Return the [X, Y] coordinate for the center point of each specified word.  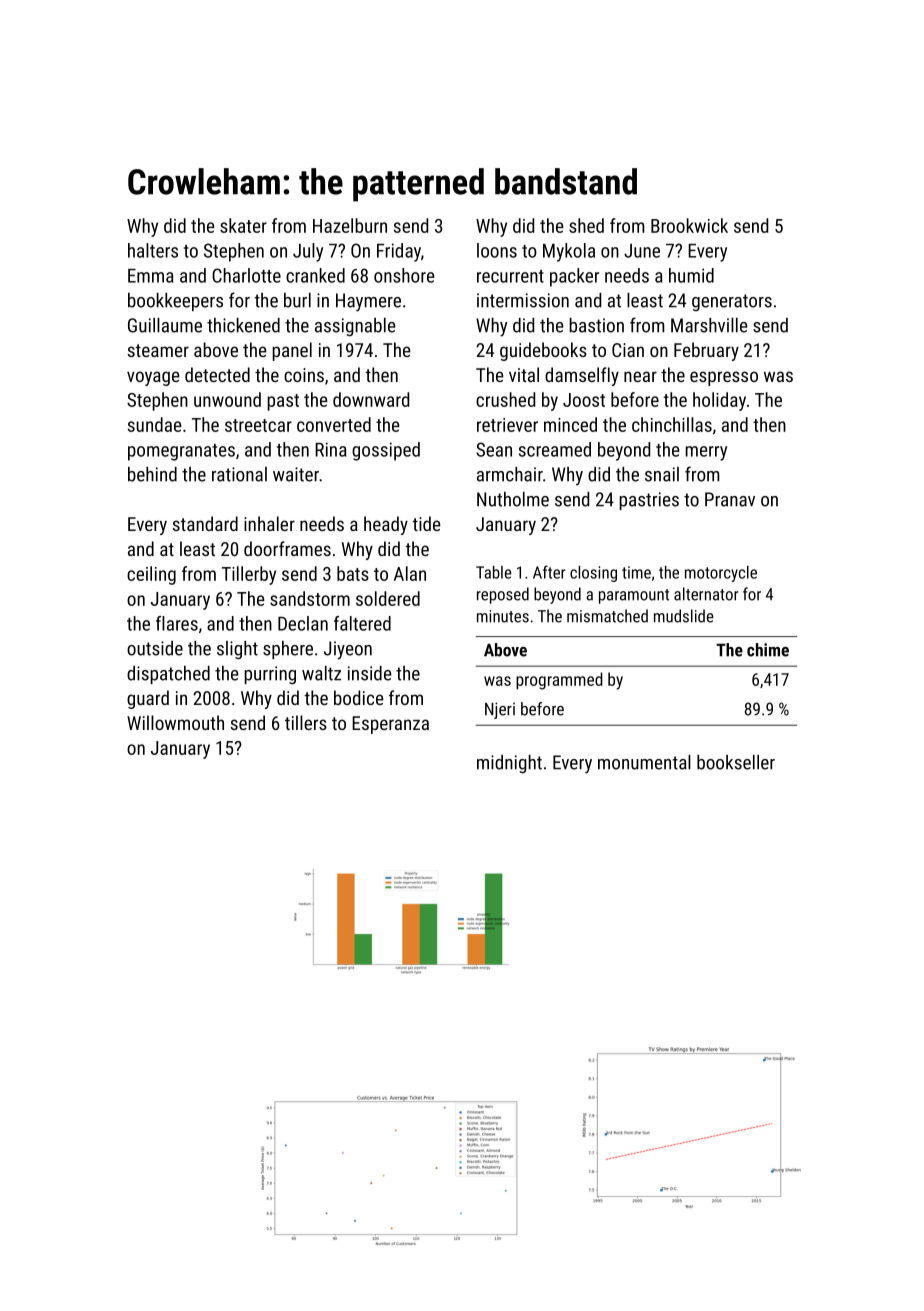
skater [243, 225]
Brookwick [689, 225]
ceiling [151, 575]
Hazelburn [350, 225]
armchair [510, 474]
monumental [644, 762]
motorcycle [721, 574]
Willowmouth [175, 722]
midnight [509, 764]
